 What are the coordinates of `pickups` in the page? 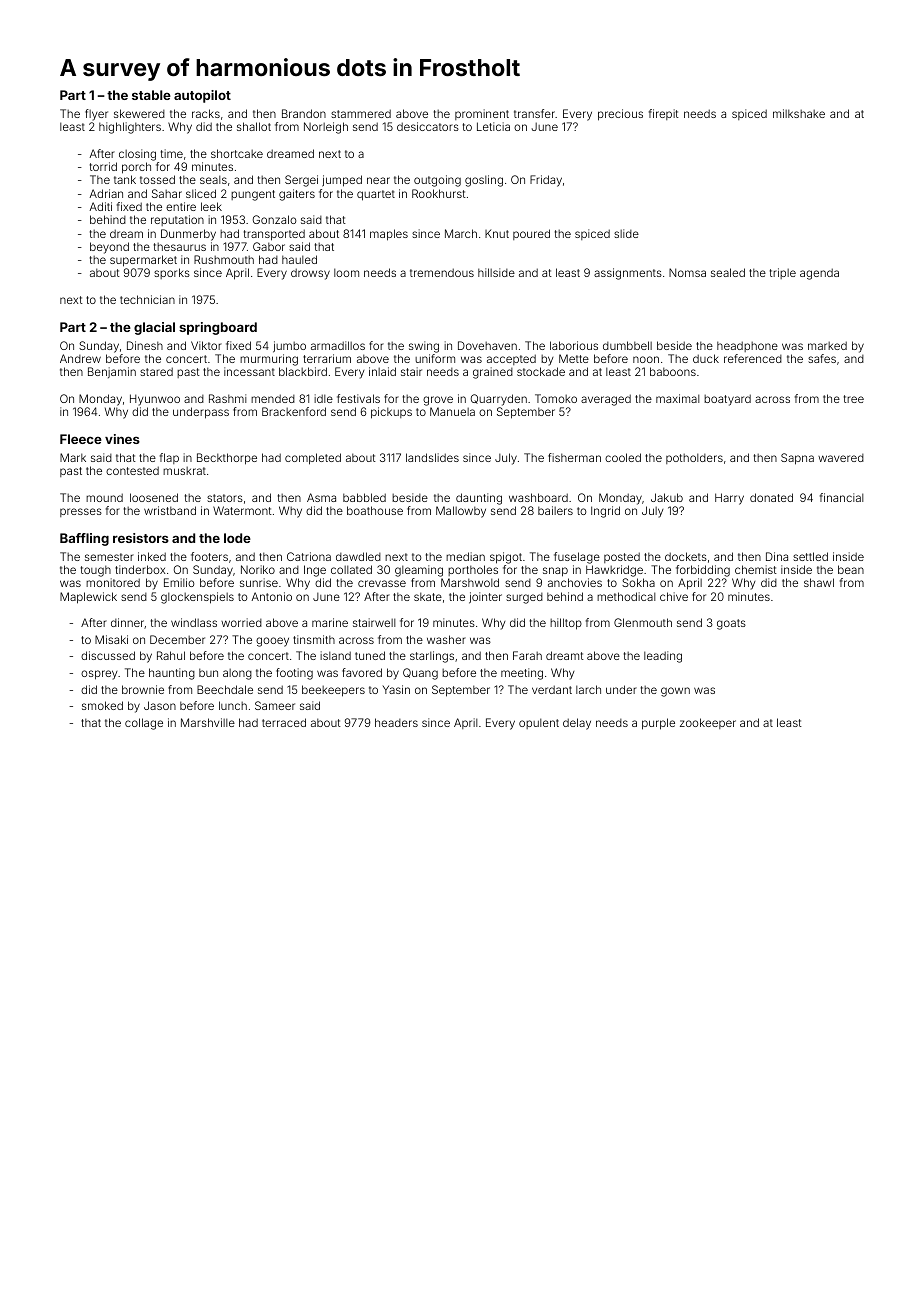 It's located at (391, 413).
